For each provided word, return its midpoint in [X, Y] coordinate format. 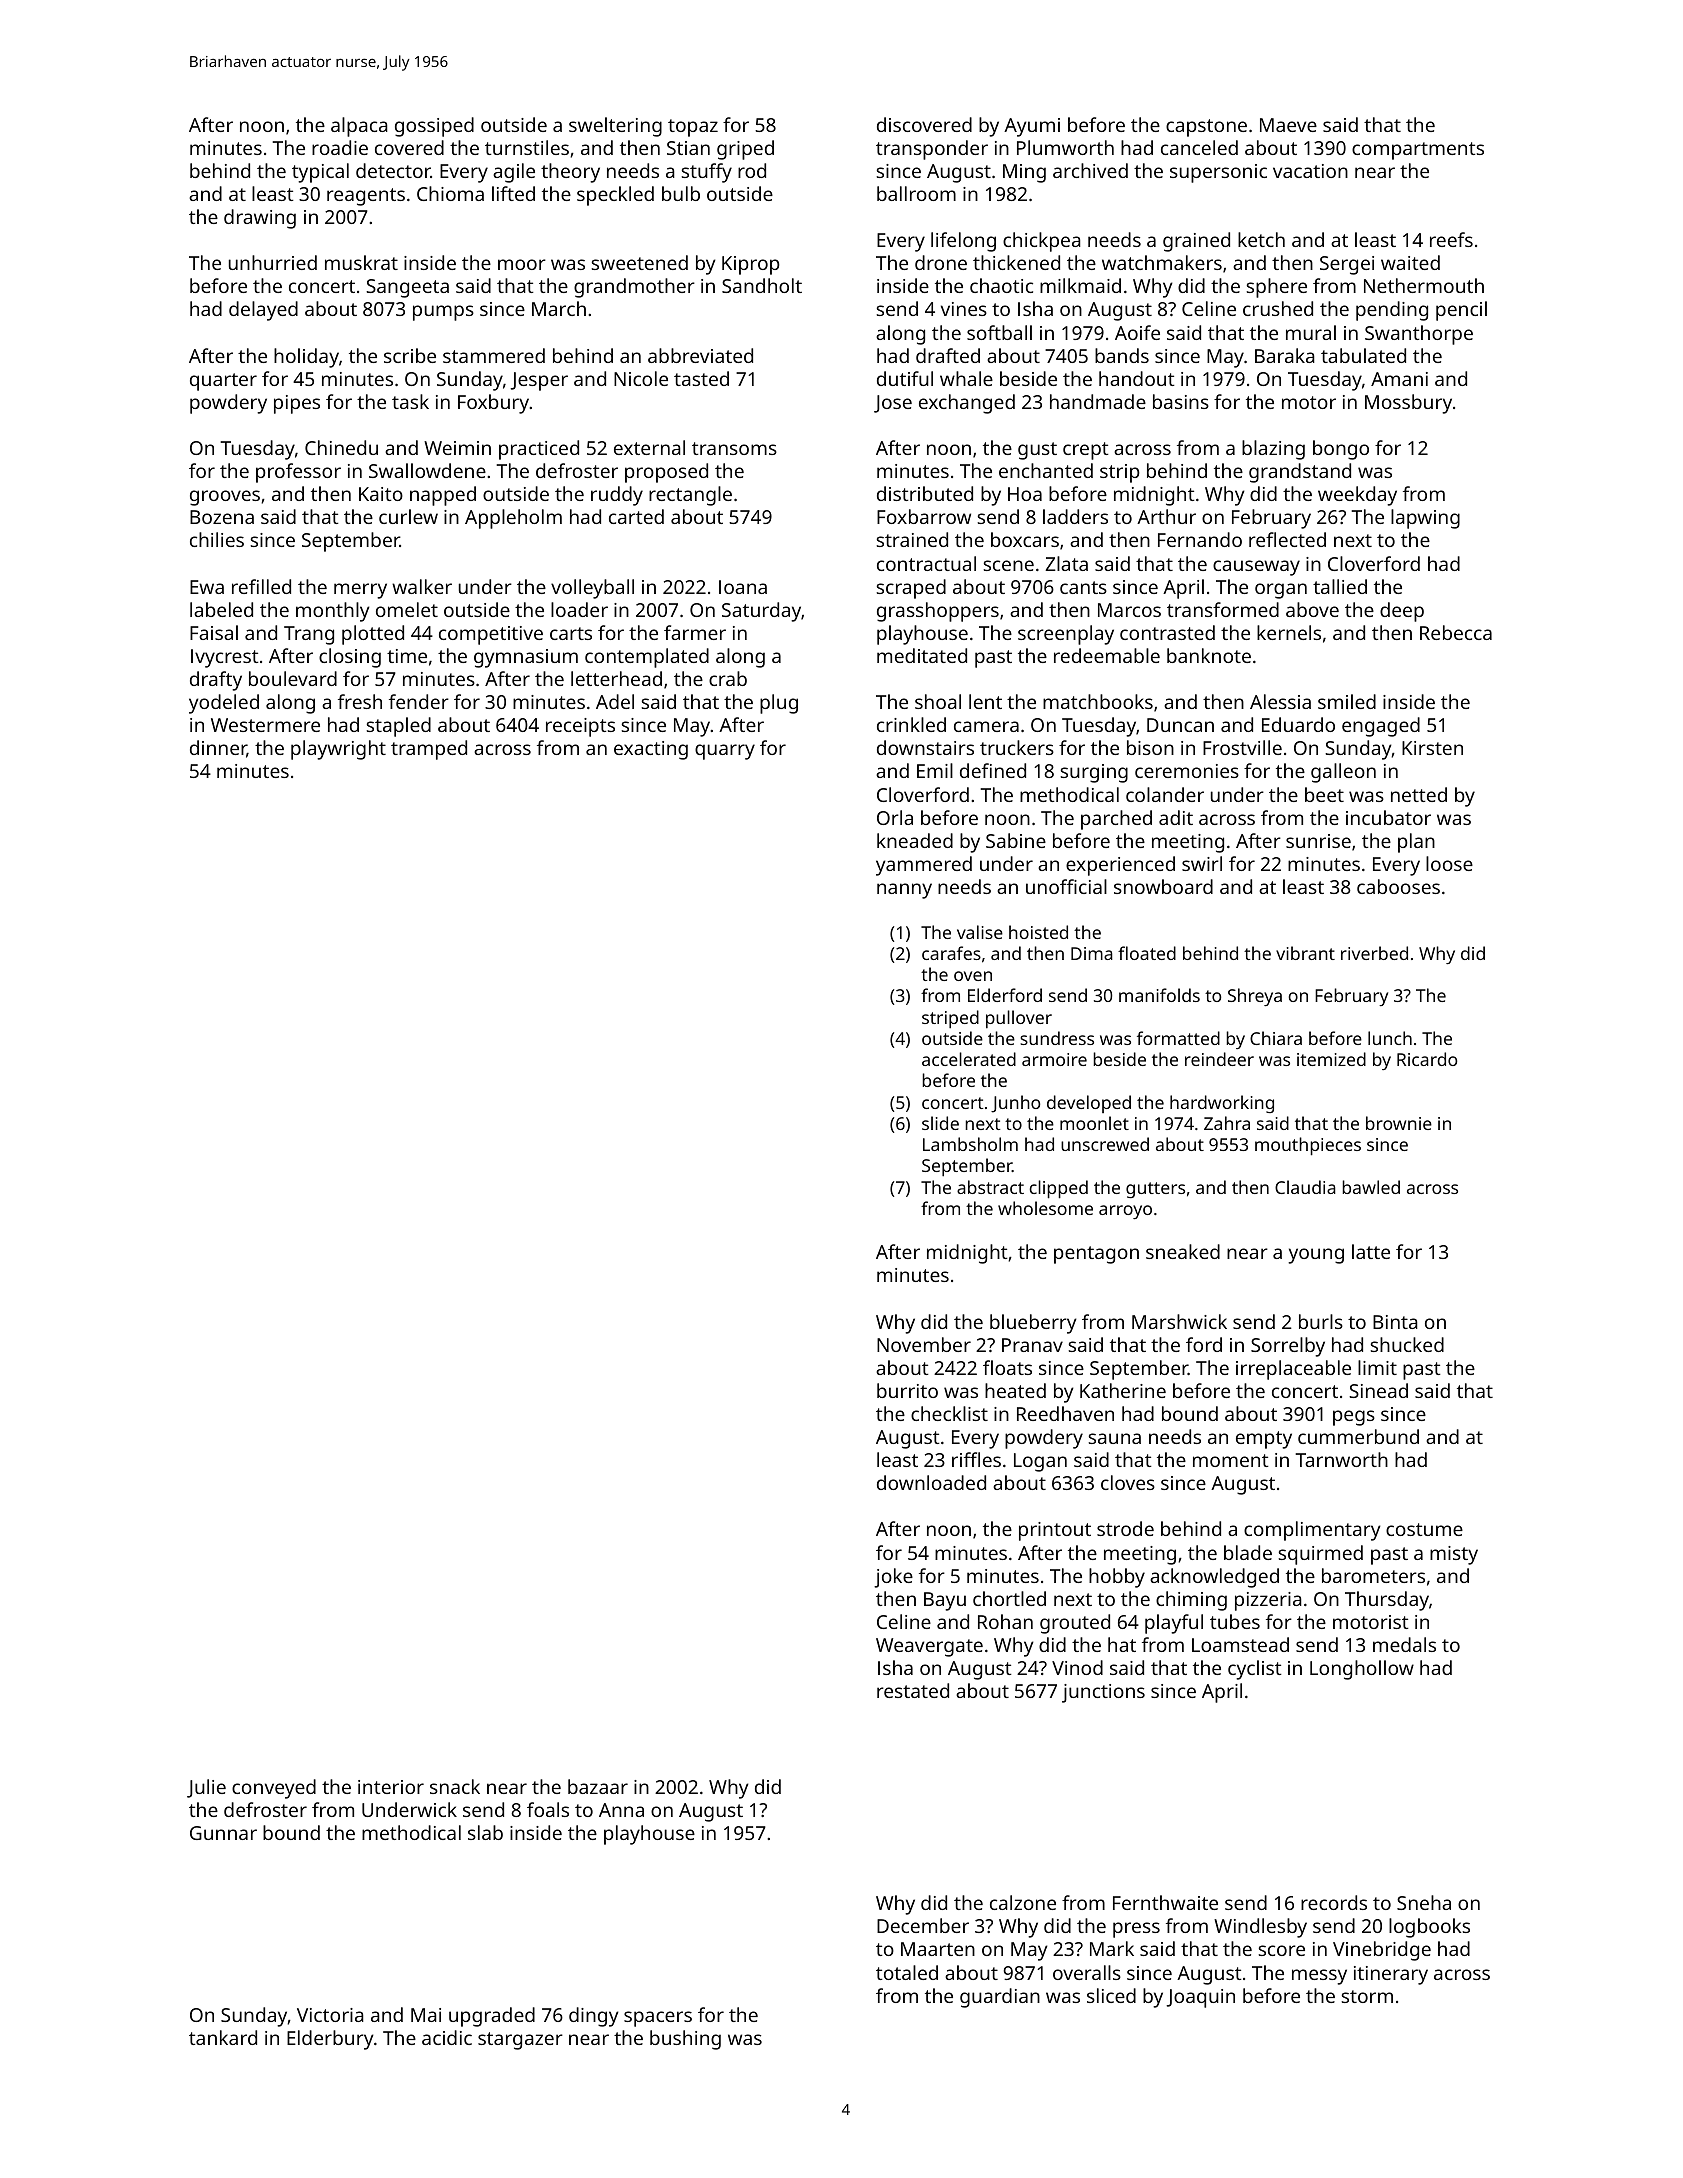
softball [999, 332]
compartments [1418, 151]
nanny [904, 891]
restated [913, 1690]
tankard [223, 2037]
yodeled [224, 704]
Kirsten [1432, 748]
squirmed [1321, 1555]
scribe [410, 355]
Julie [206, 1788]
